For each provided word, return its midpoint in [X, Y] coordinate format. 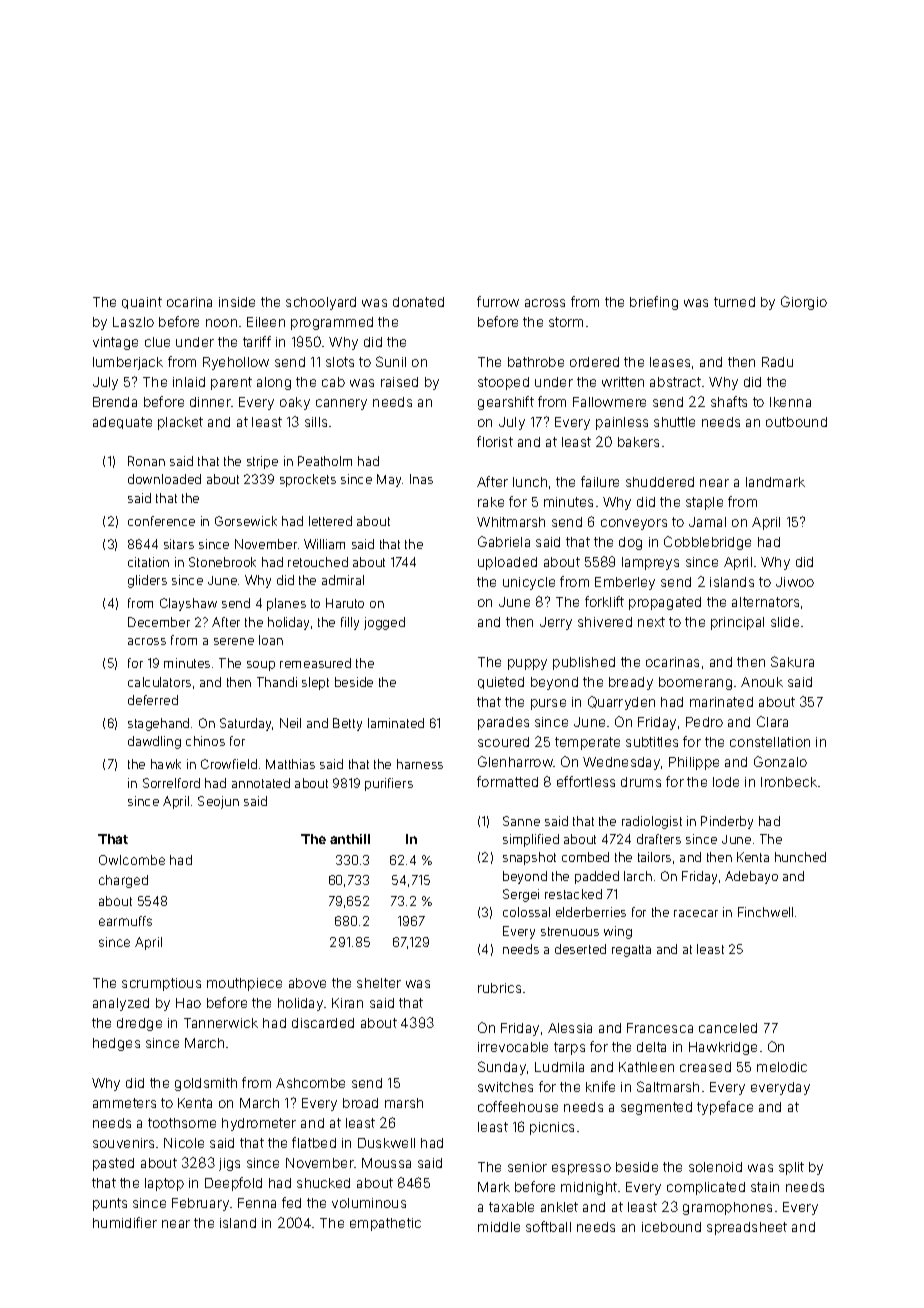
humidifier [125, 1222]
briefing [654, 303]
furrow [498, 301]
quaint [142, 303]
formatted [507, 781]
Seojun [218, 802]
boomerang [695, 683]
